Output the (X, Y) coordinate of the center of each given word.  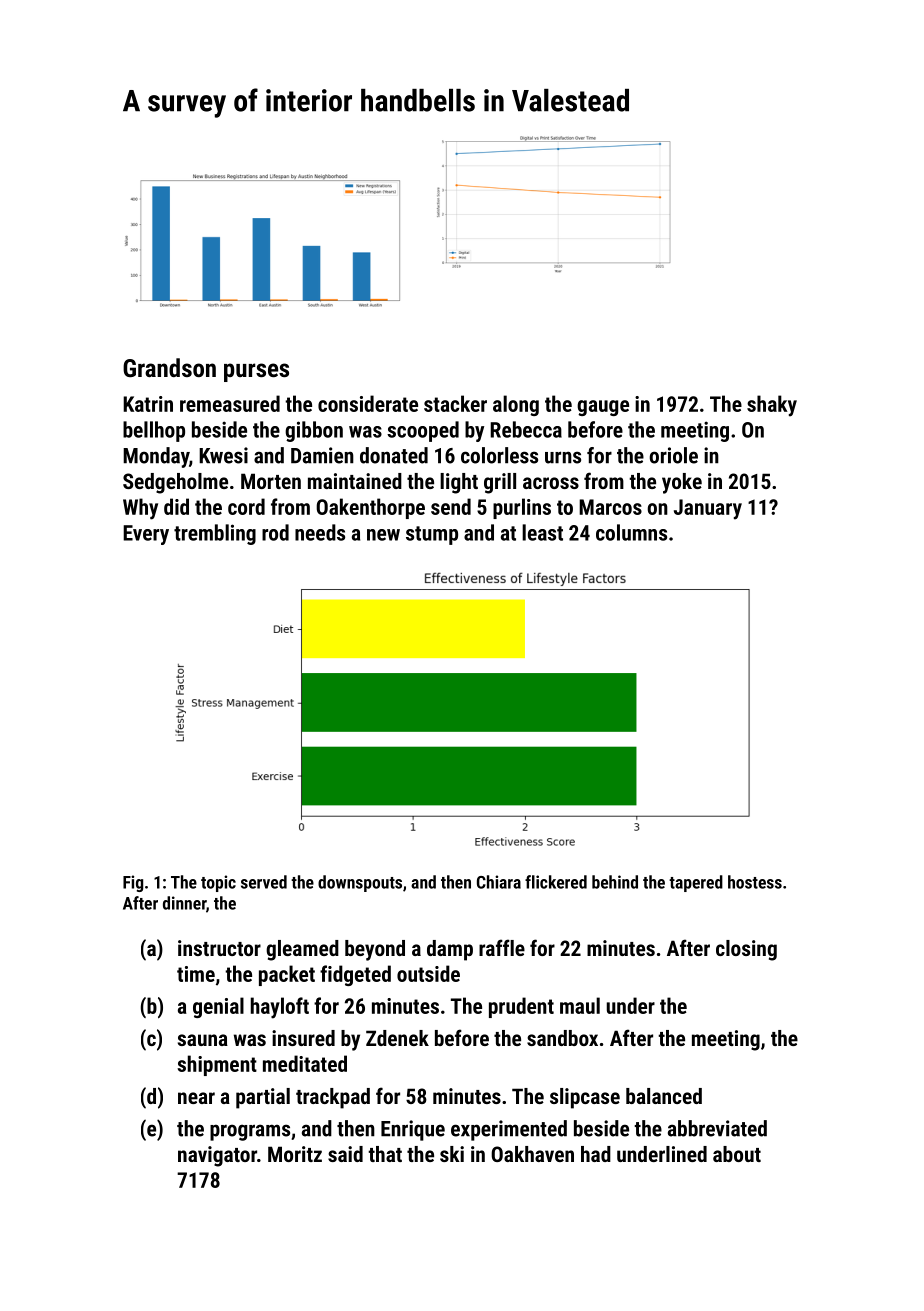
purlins (522, 508)
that (385, 1154)
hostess (755, 882)
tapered (696, 883)
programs (250, 1132)
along (516, 405)
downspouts (360, 883)
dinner (184, 903)
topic (218, 883)
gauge (603, 408)
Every (146, 535)
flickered (556, 882)
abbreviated (717, 1128)
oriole (673, 455)
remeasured (230, 403)
